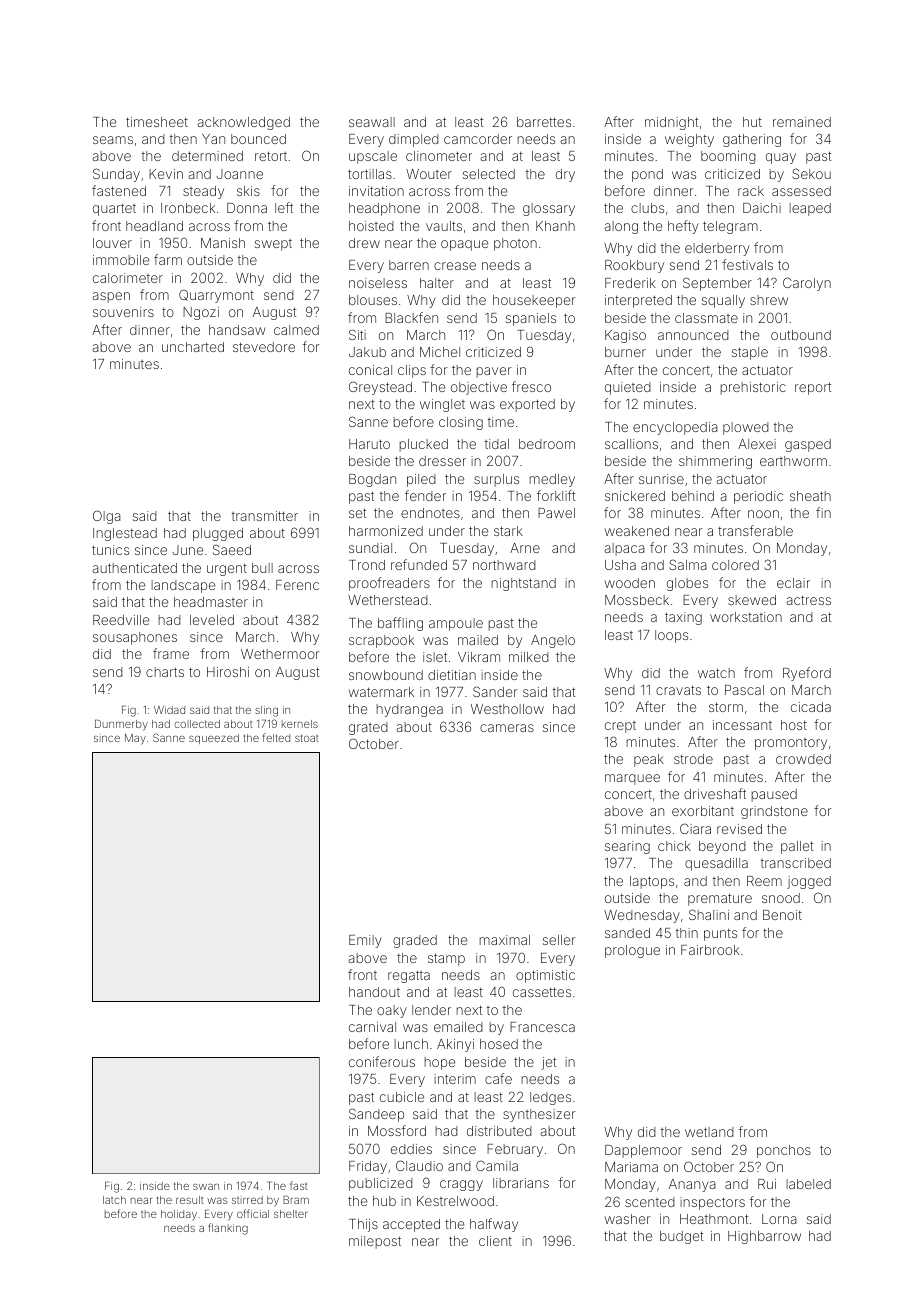 The width and height of the image is (924, 1308). Describe the element at coordinates (504, 565) in the image. I see `northward` at that location.
